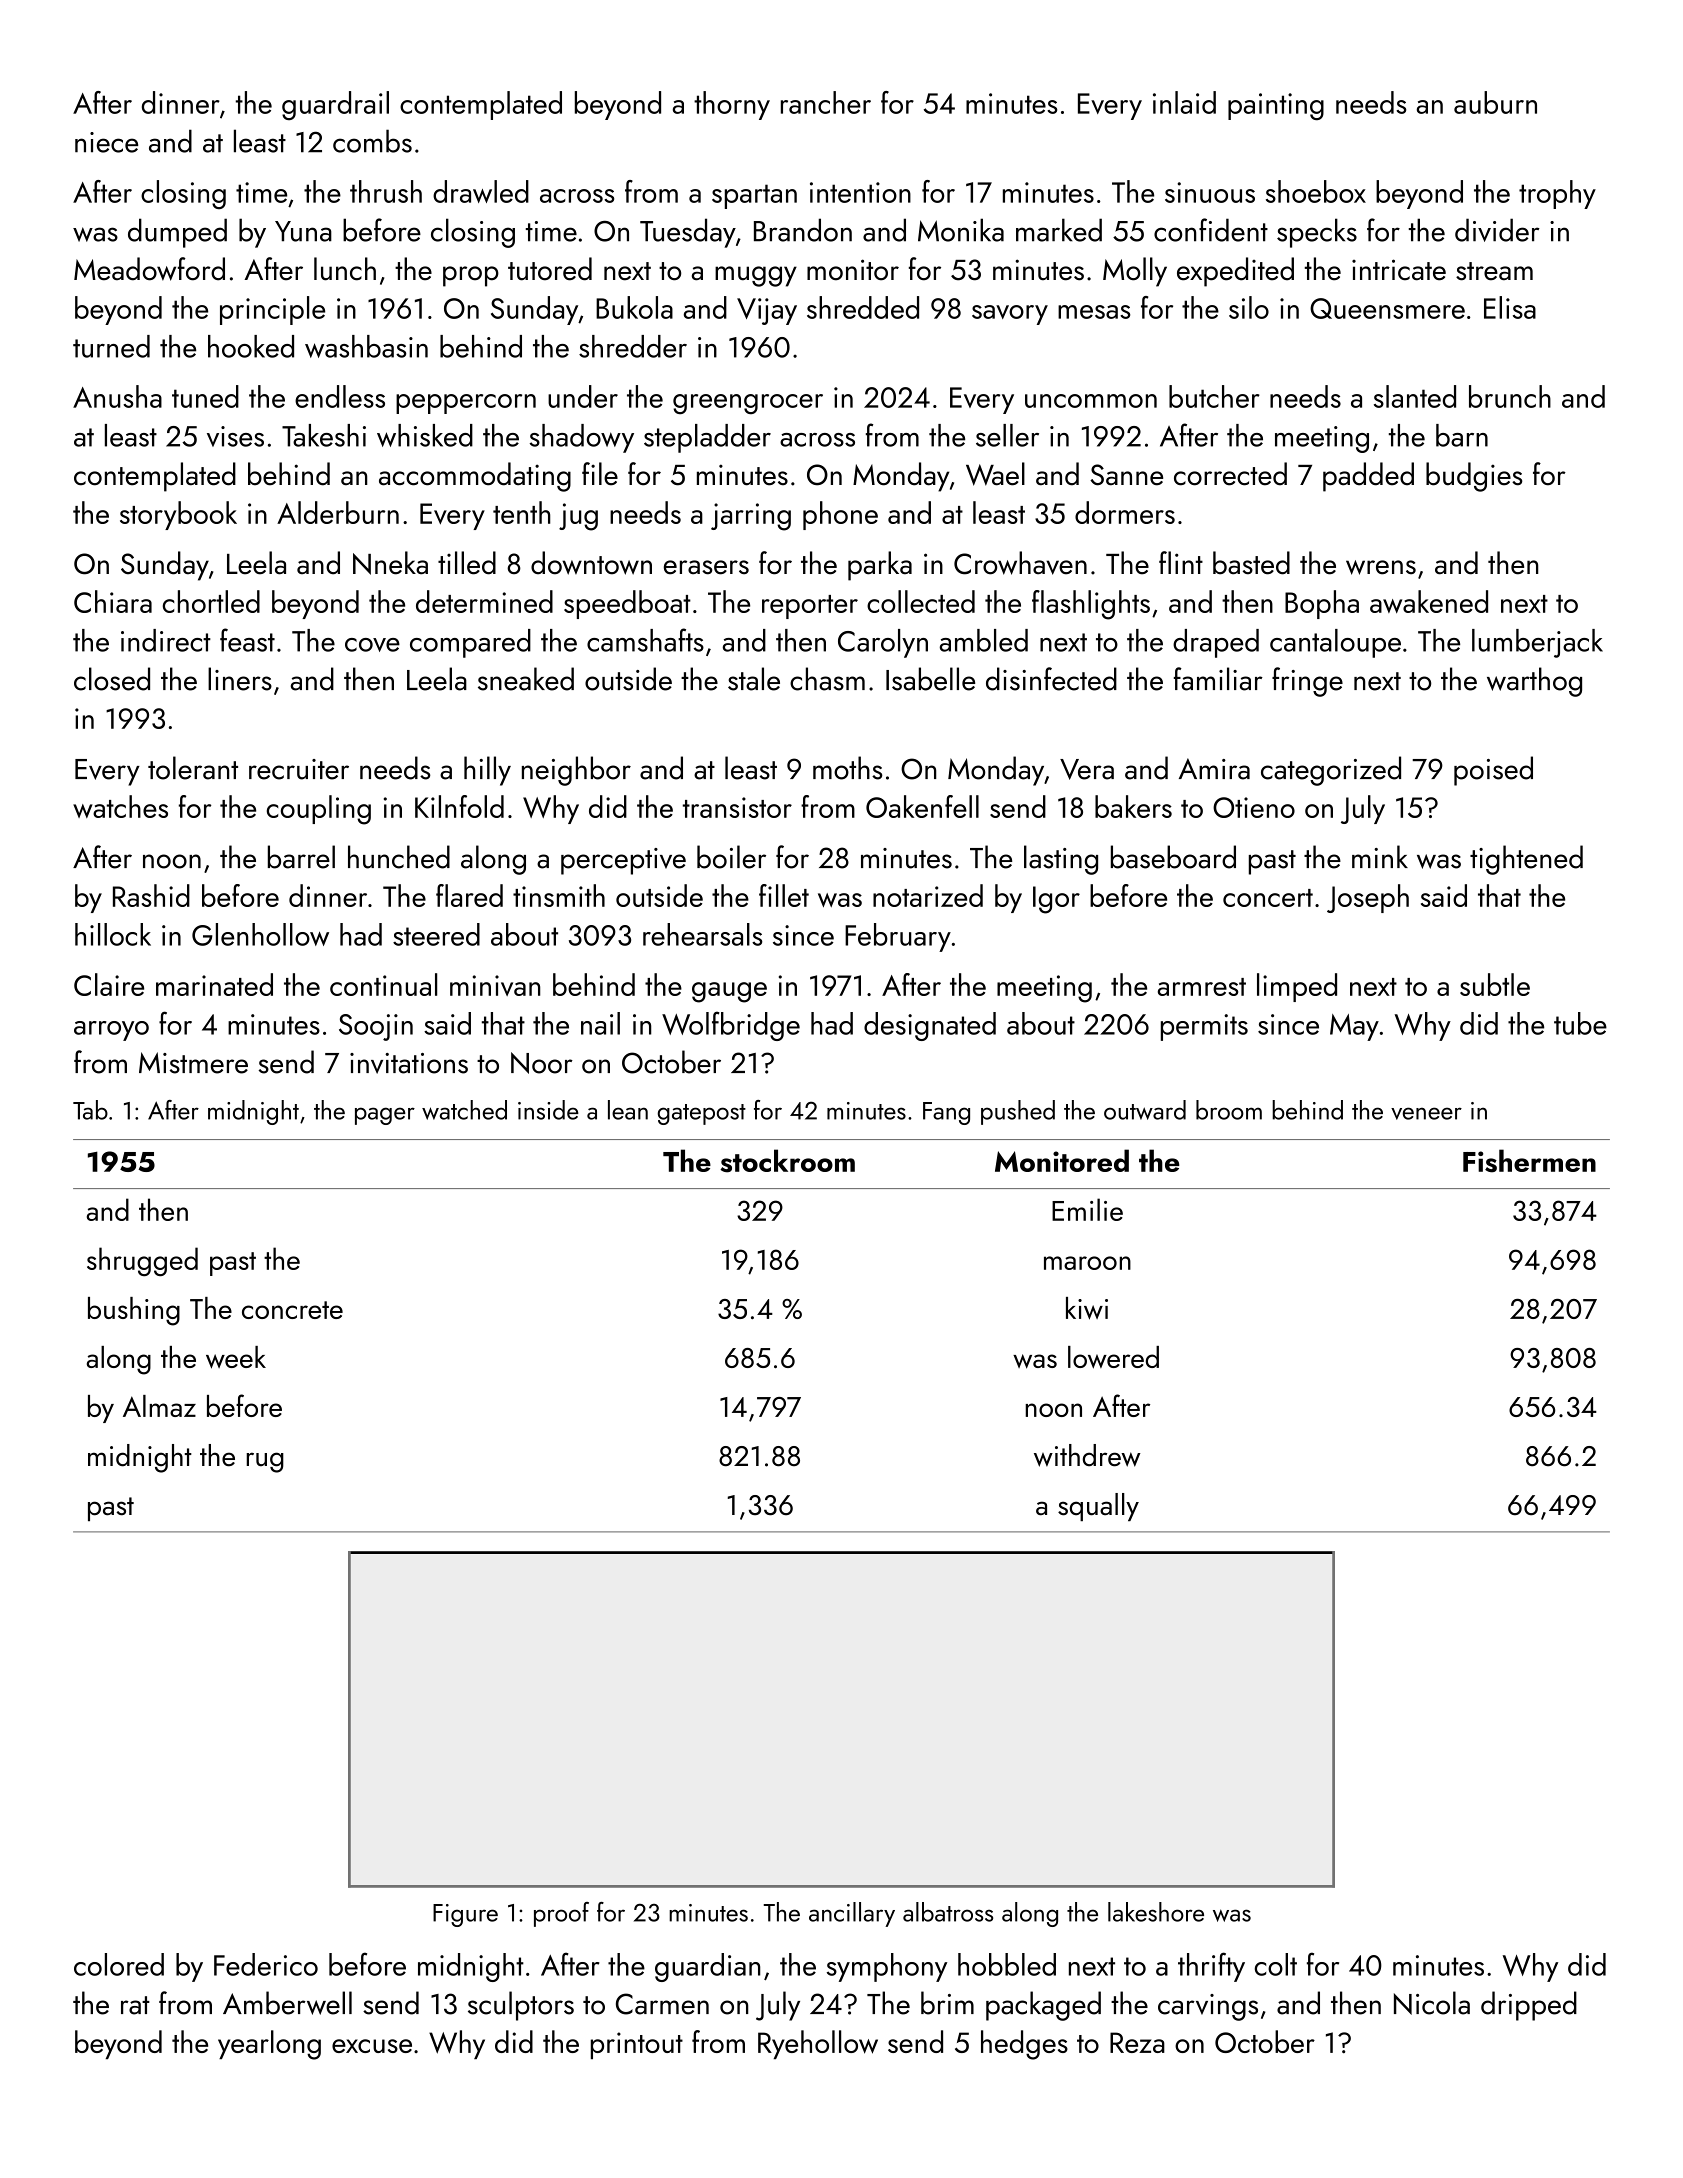  Describe the element at coordinates (1184, 102) in the document. I see `inlaid` at that location.
